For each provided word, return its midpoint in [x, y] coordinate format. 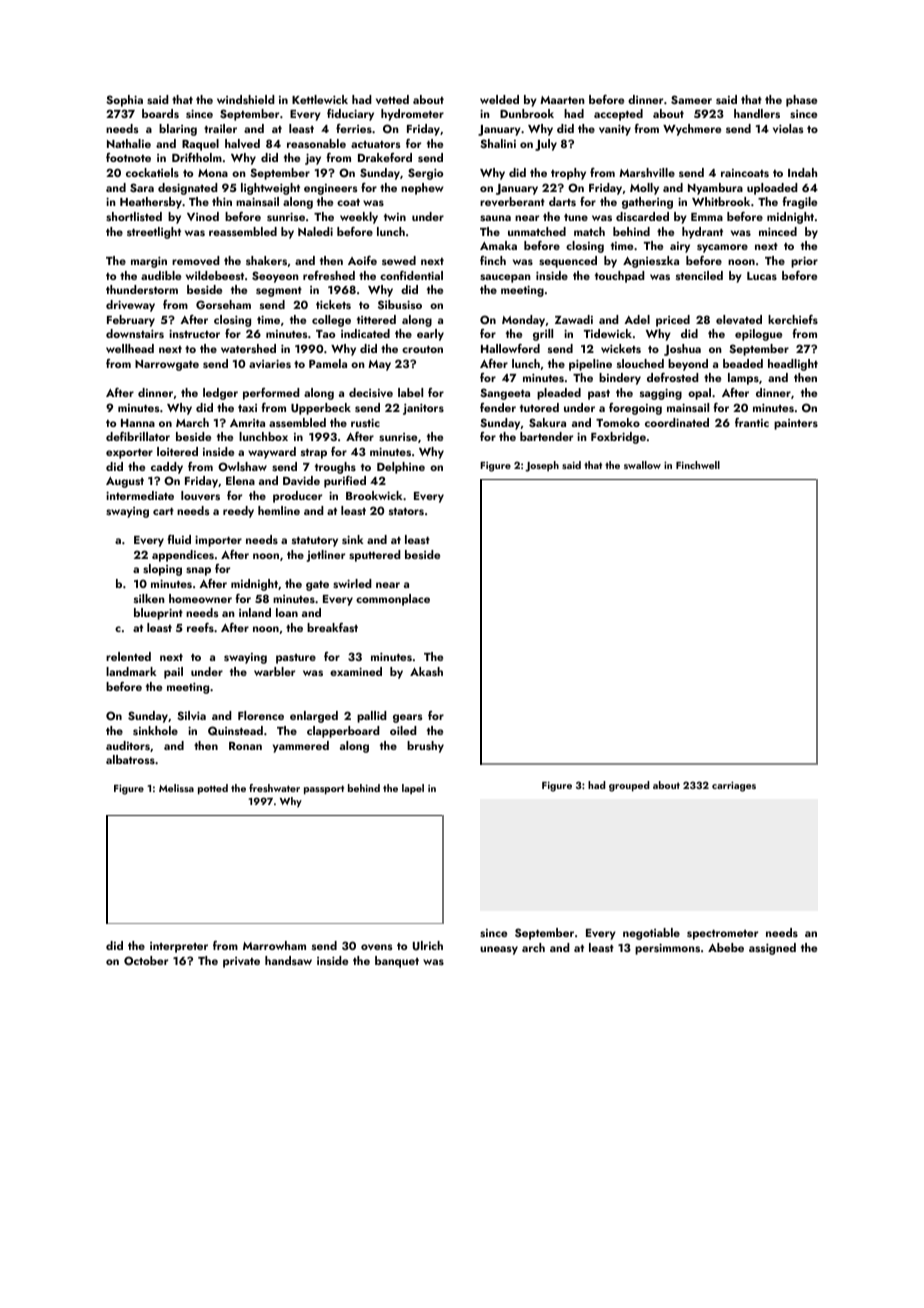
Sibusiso [400, 304]
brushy [425, 747]
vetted [392, 99]
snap [198, 571]
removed [196, 260]
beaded [743, 363]
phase [801, 101]
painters [796, 424]
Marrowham [274, 945]
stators [406, 511]
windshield [246, 99]
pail [173, 673]
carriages [734, 786]
